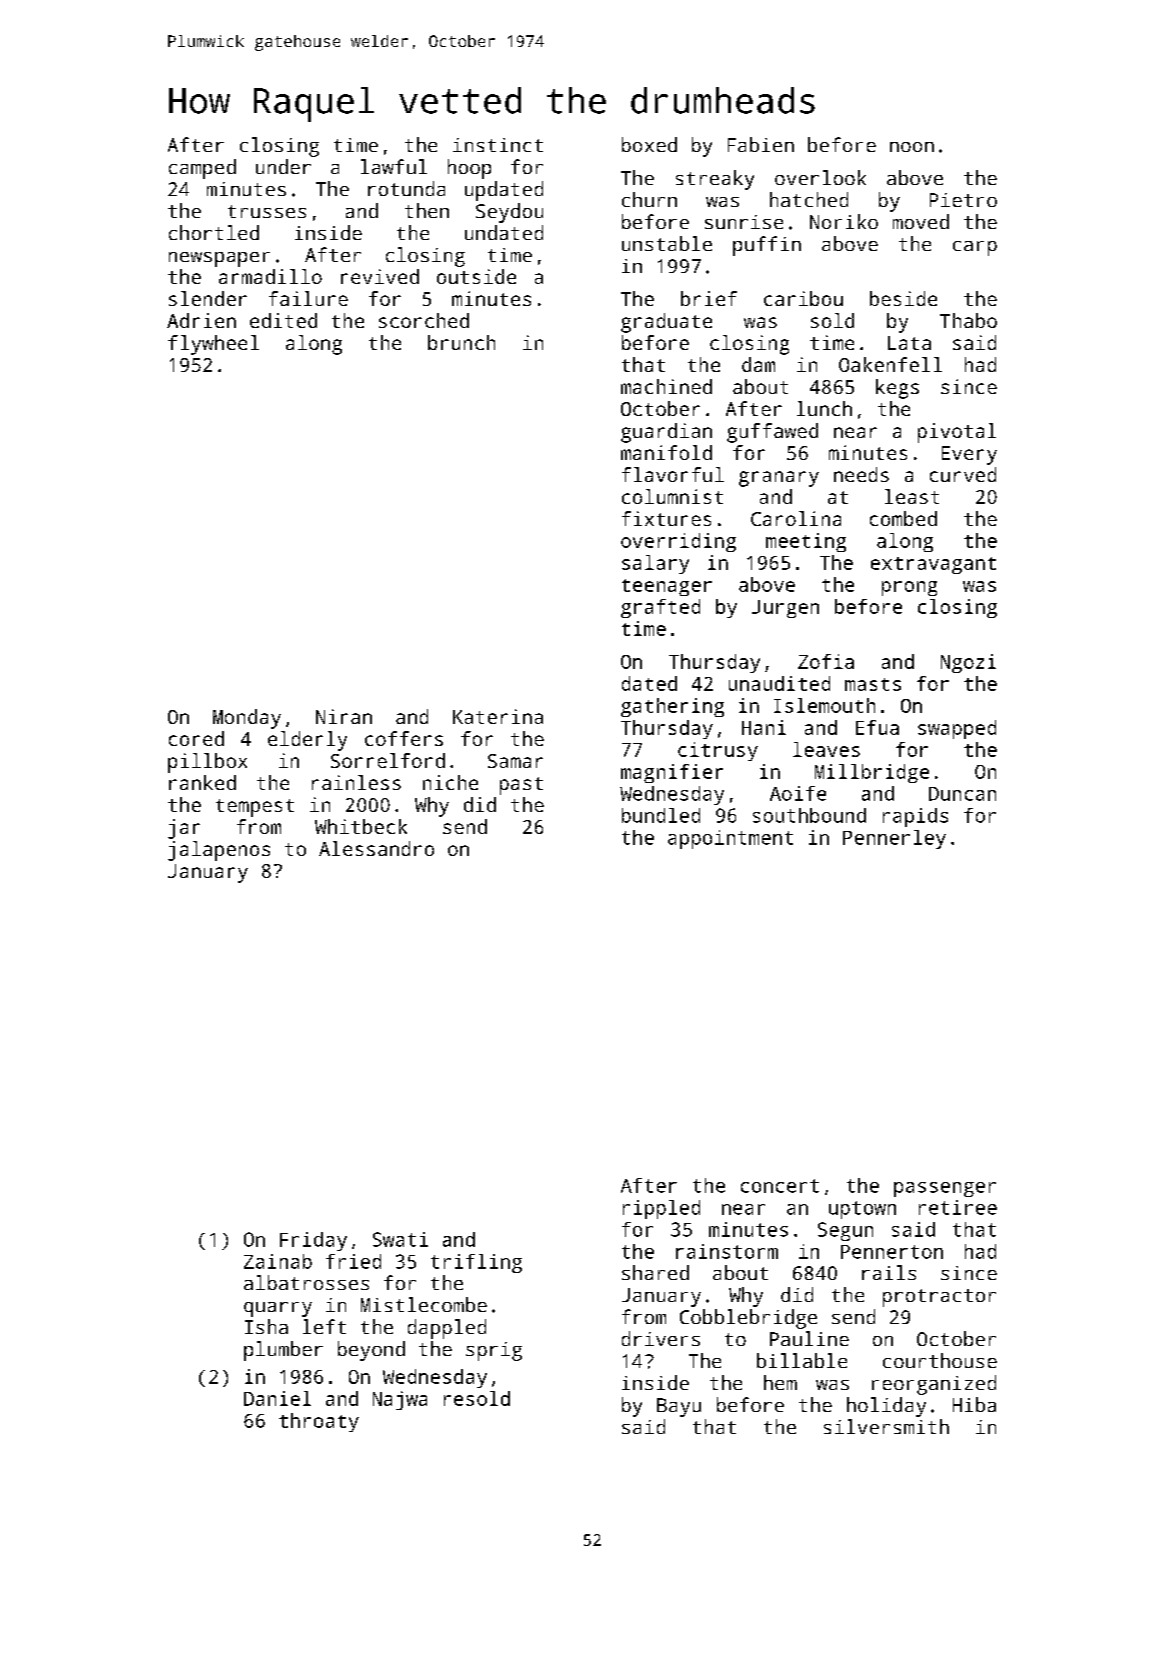 This page has height=1654, width=1165. I want to click on Zainab, so click(278, 1261).
